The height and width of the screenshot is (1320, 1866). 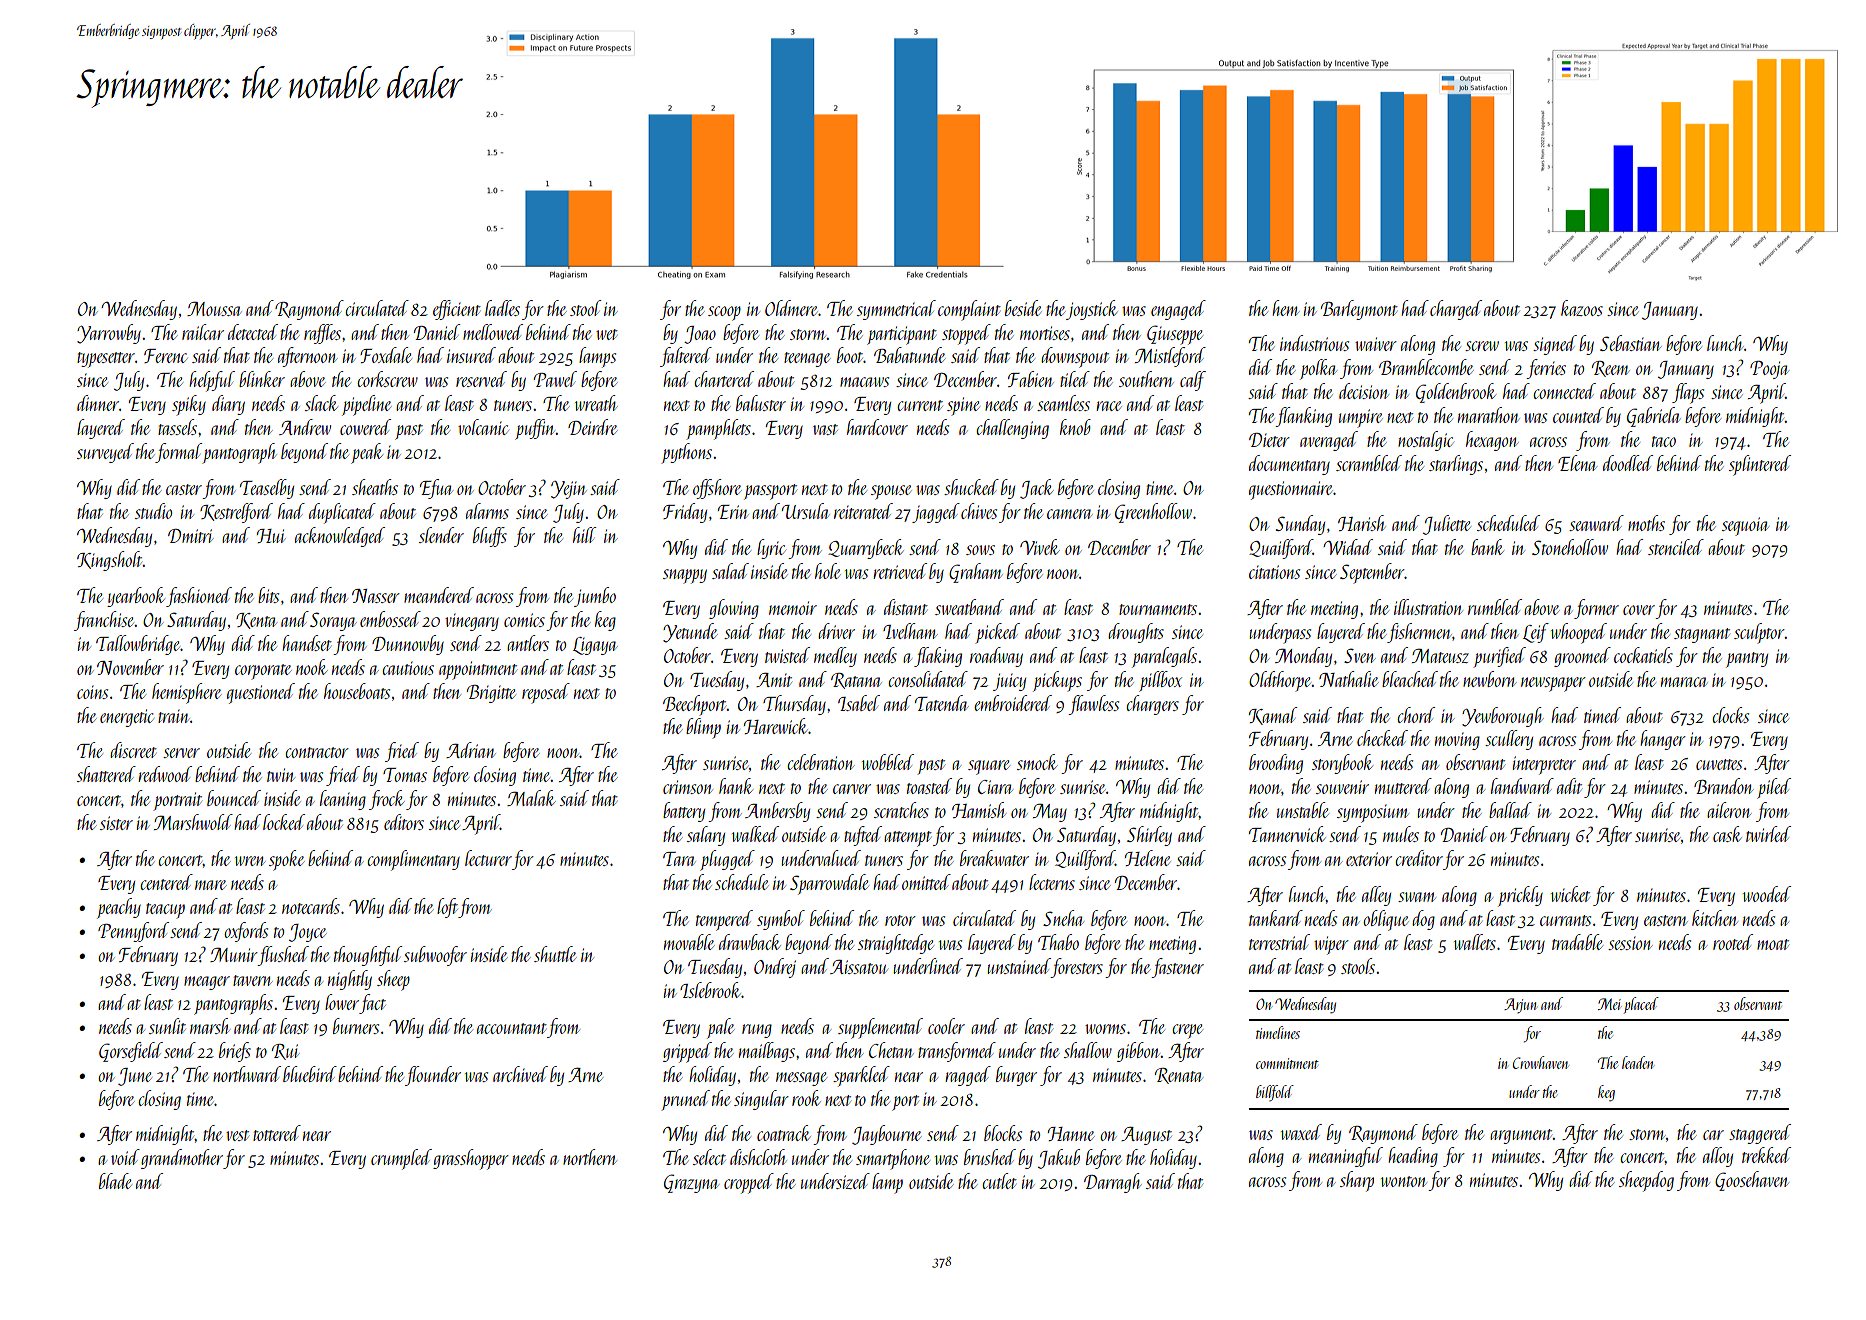 What do you see at coordinates (1426, 441) in the screenshot?
I see `nostalgic` at bounding box center [1426, 441].
